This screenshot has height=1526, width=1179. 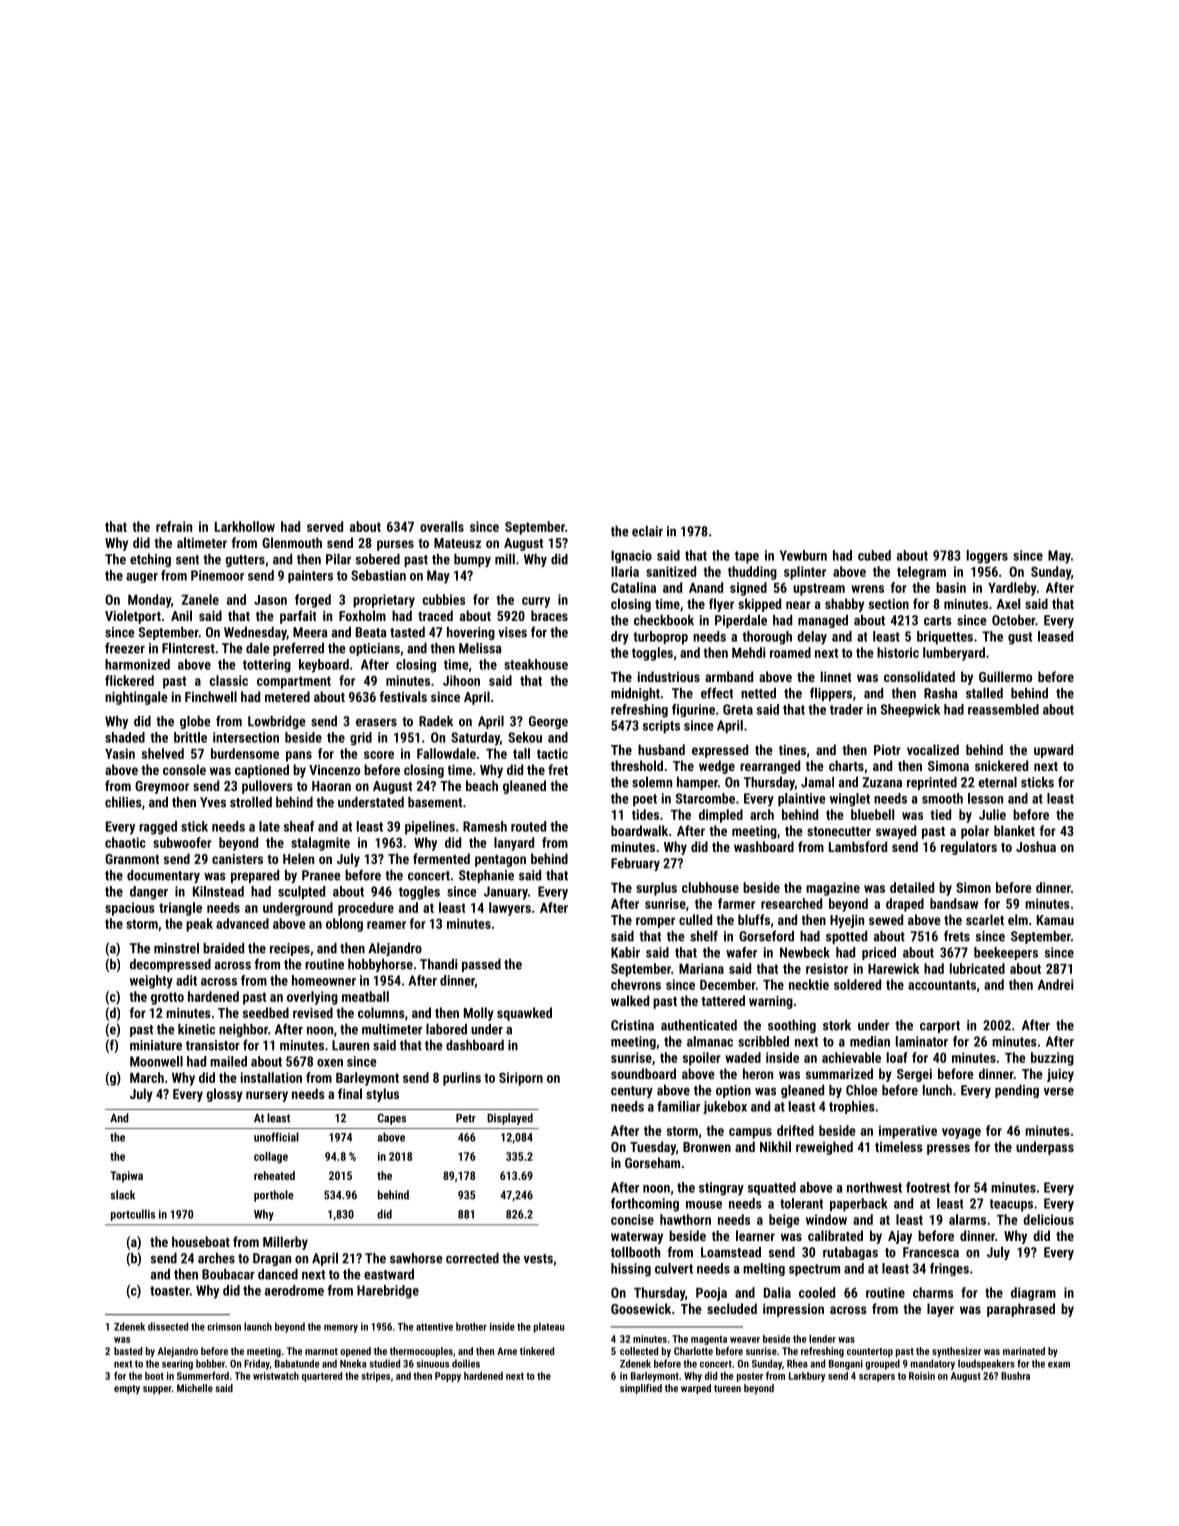 What do you see at coordinates (299, 756) in the screenshot?
I see `pans` at bounding box center [299, 756].
